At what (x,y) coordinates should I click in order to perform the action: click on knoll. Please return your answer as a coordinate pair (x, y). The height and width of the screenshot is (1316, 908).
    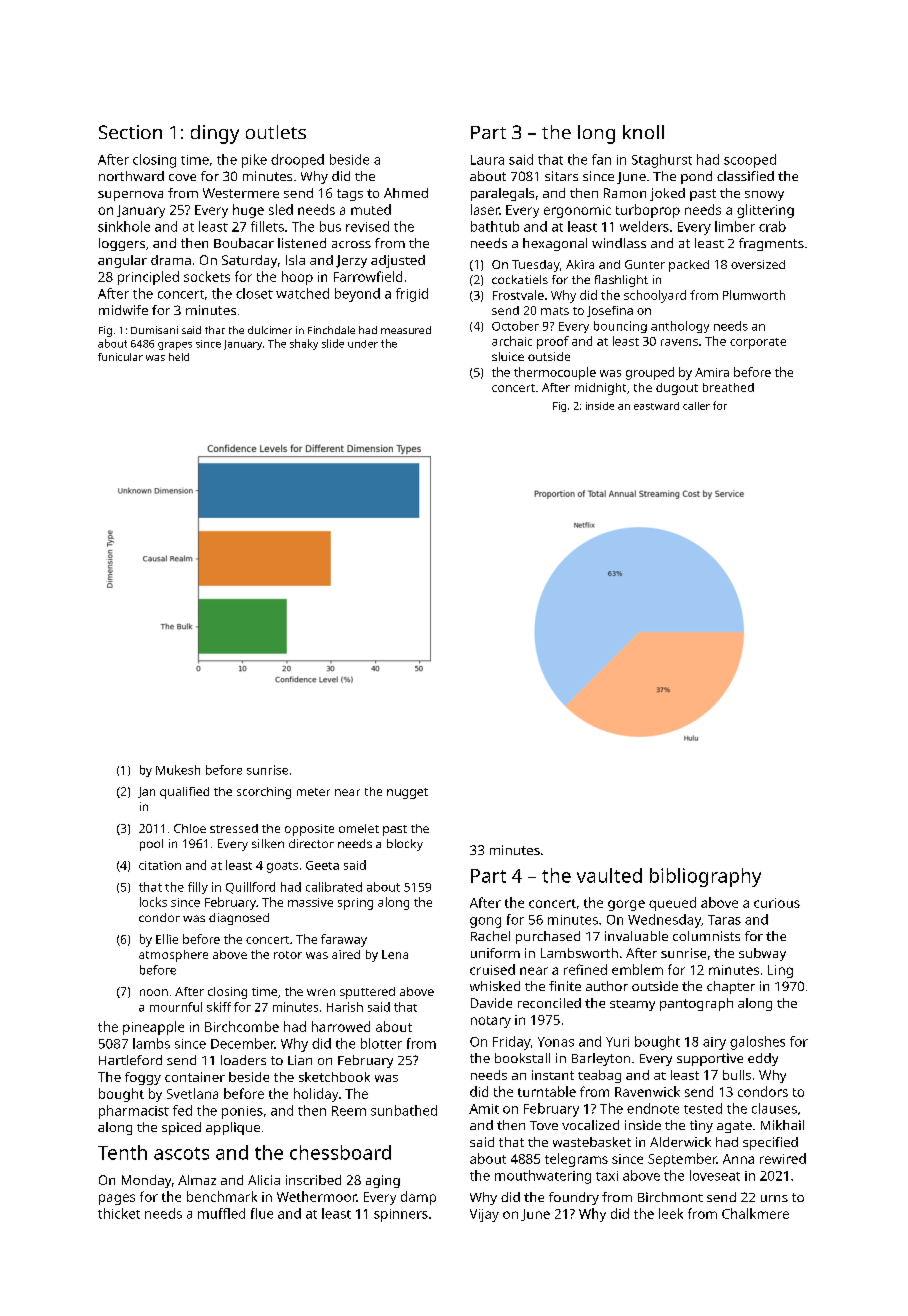
    Looking at the image, I should click on (643, 132).
